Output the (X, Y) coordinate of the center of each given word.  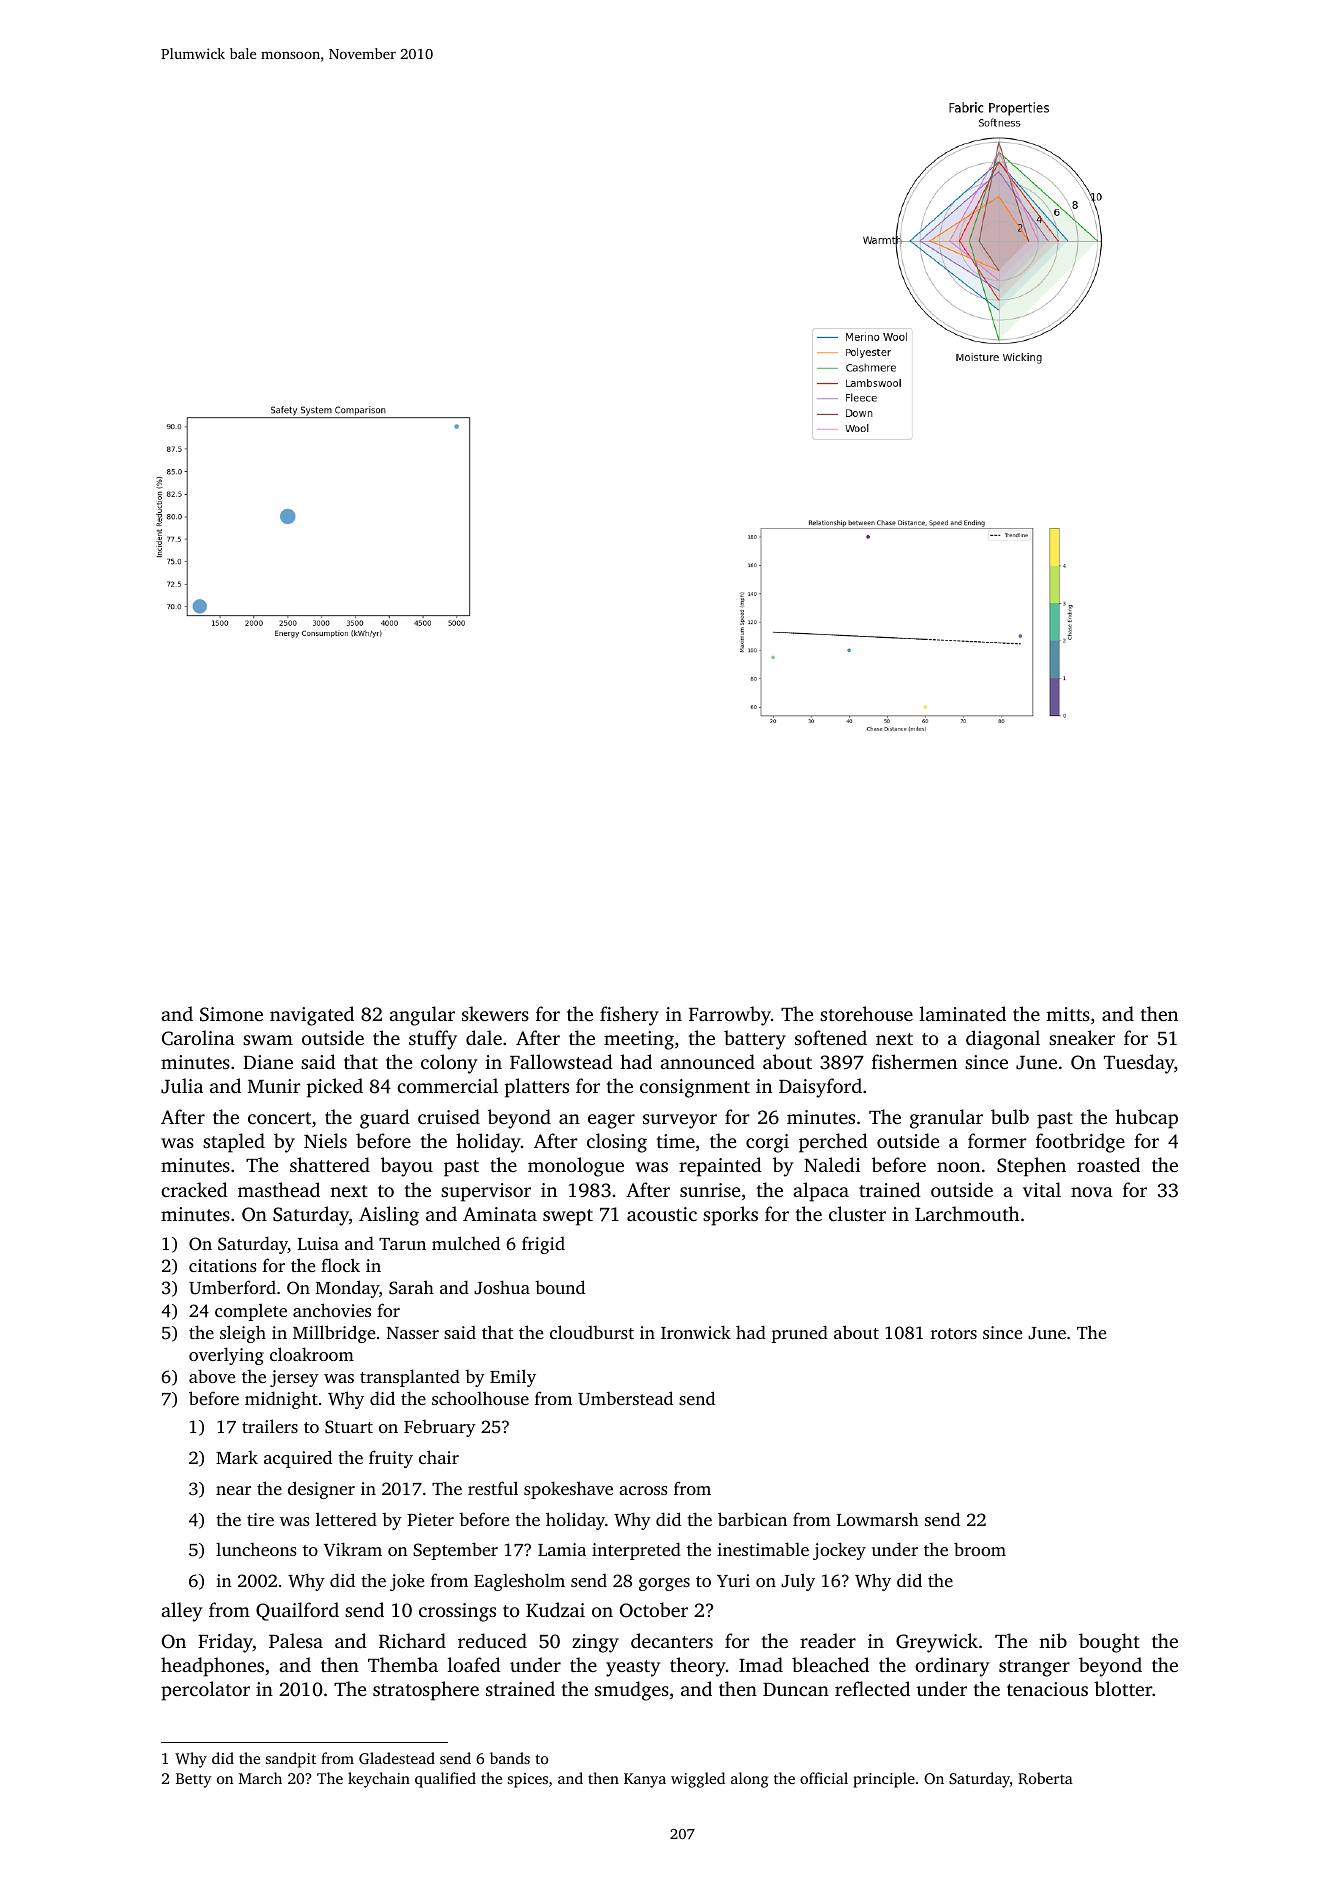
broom (980, 1549)
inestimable (763, 1549)
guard (385, 1119)
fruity (391, 1459)
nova (1092, 1192)
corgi (767, 1143)
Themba (403, 1664)
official (824, 1778)
